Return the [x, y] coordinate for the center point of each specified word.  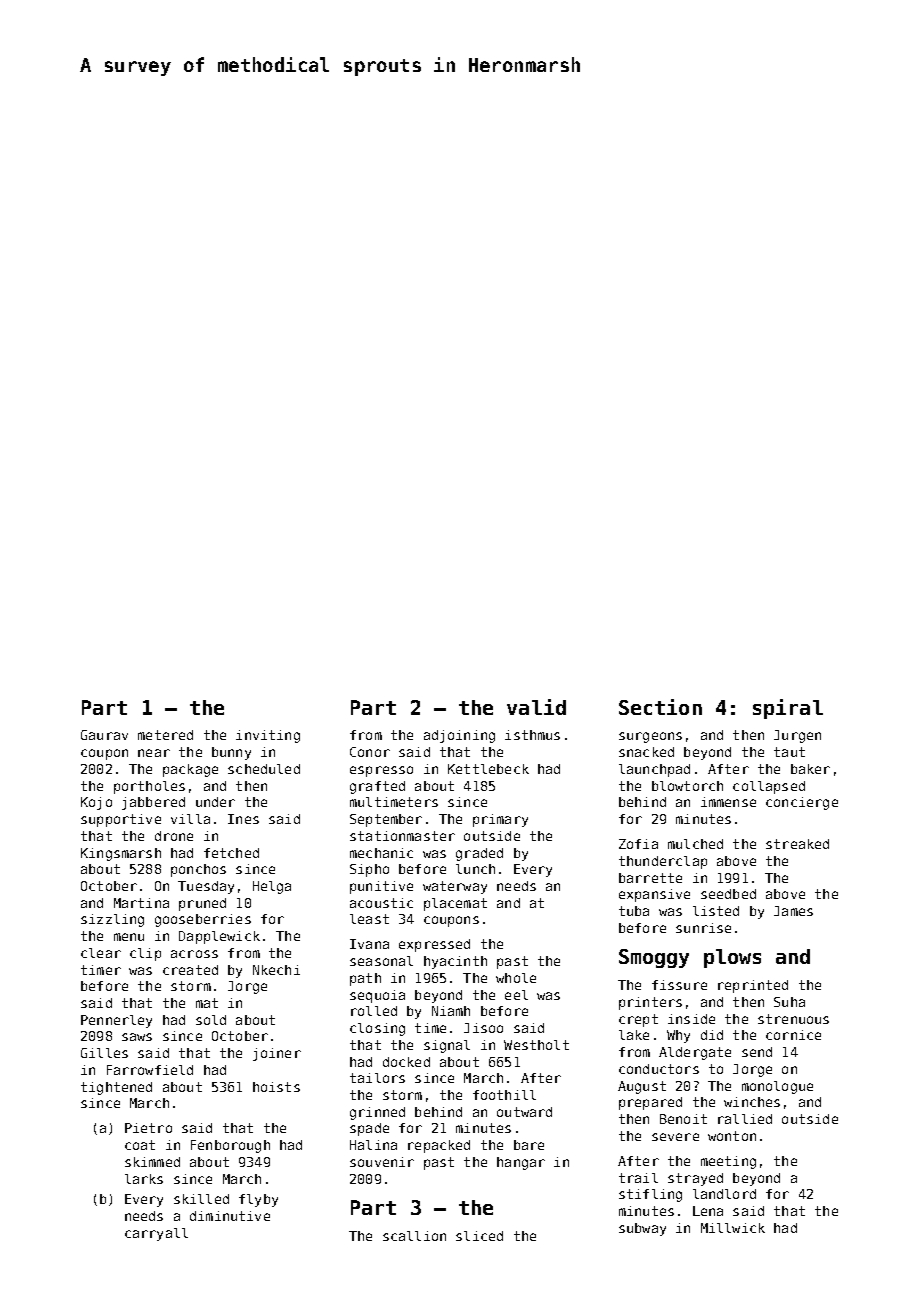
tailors [377, 1078]
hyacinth [455, 962]
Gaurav [104, 735]
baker [810, 769]
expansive [654, 895]
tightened [116, 1088]
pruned [202, 904]
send [757, 1052]
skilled [201, 1199]
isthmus [532, 735]
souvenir [382, 1162]
